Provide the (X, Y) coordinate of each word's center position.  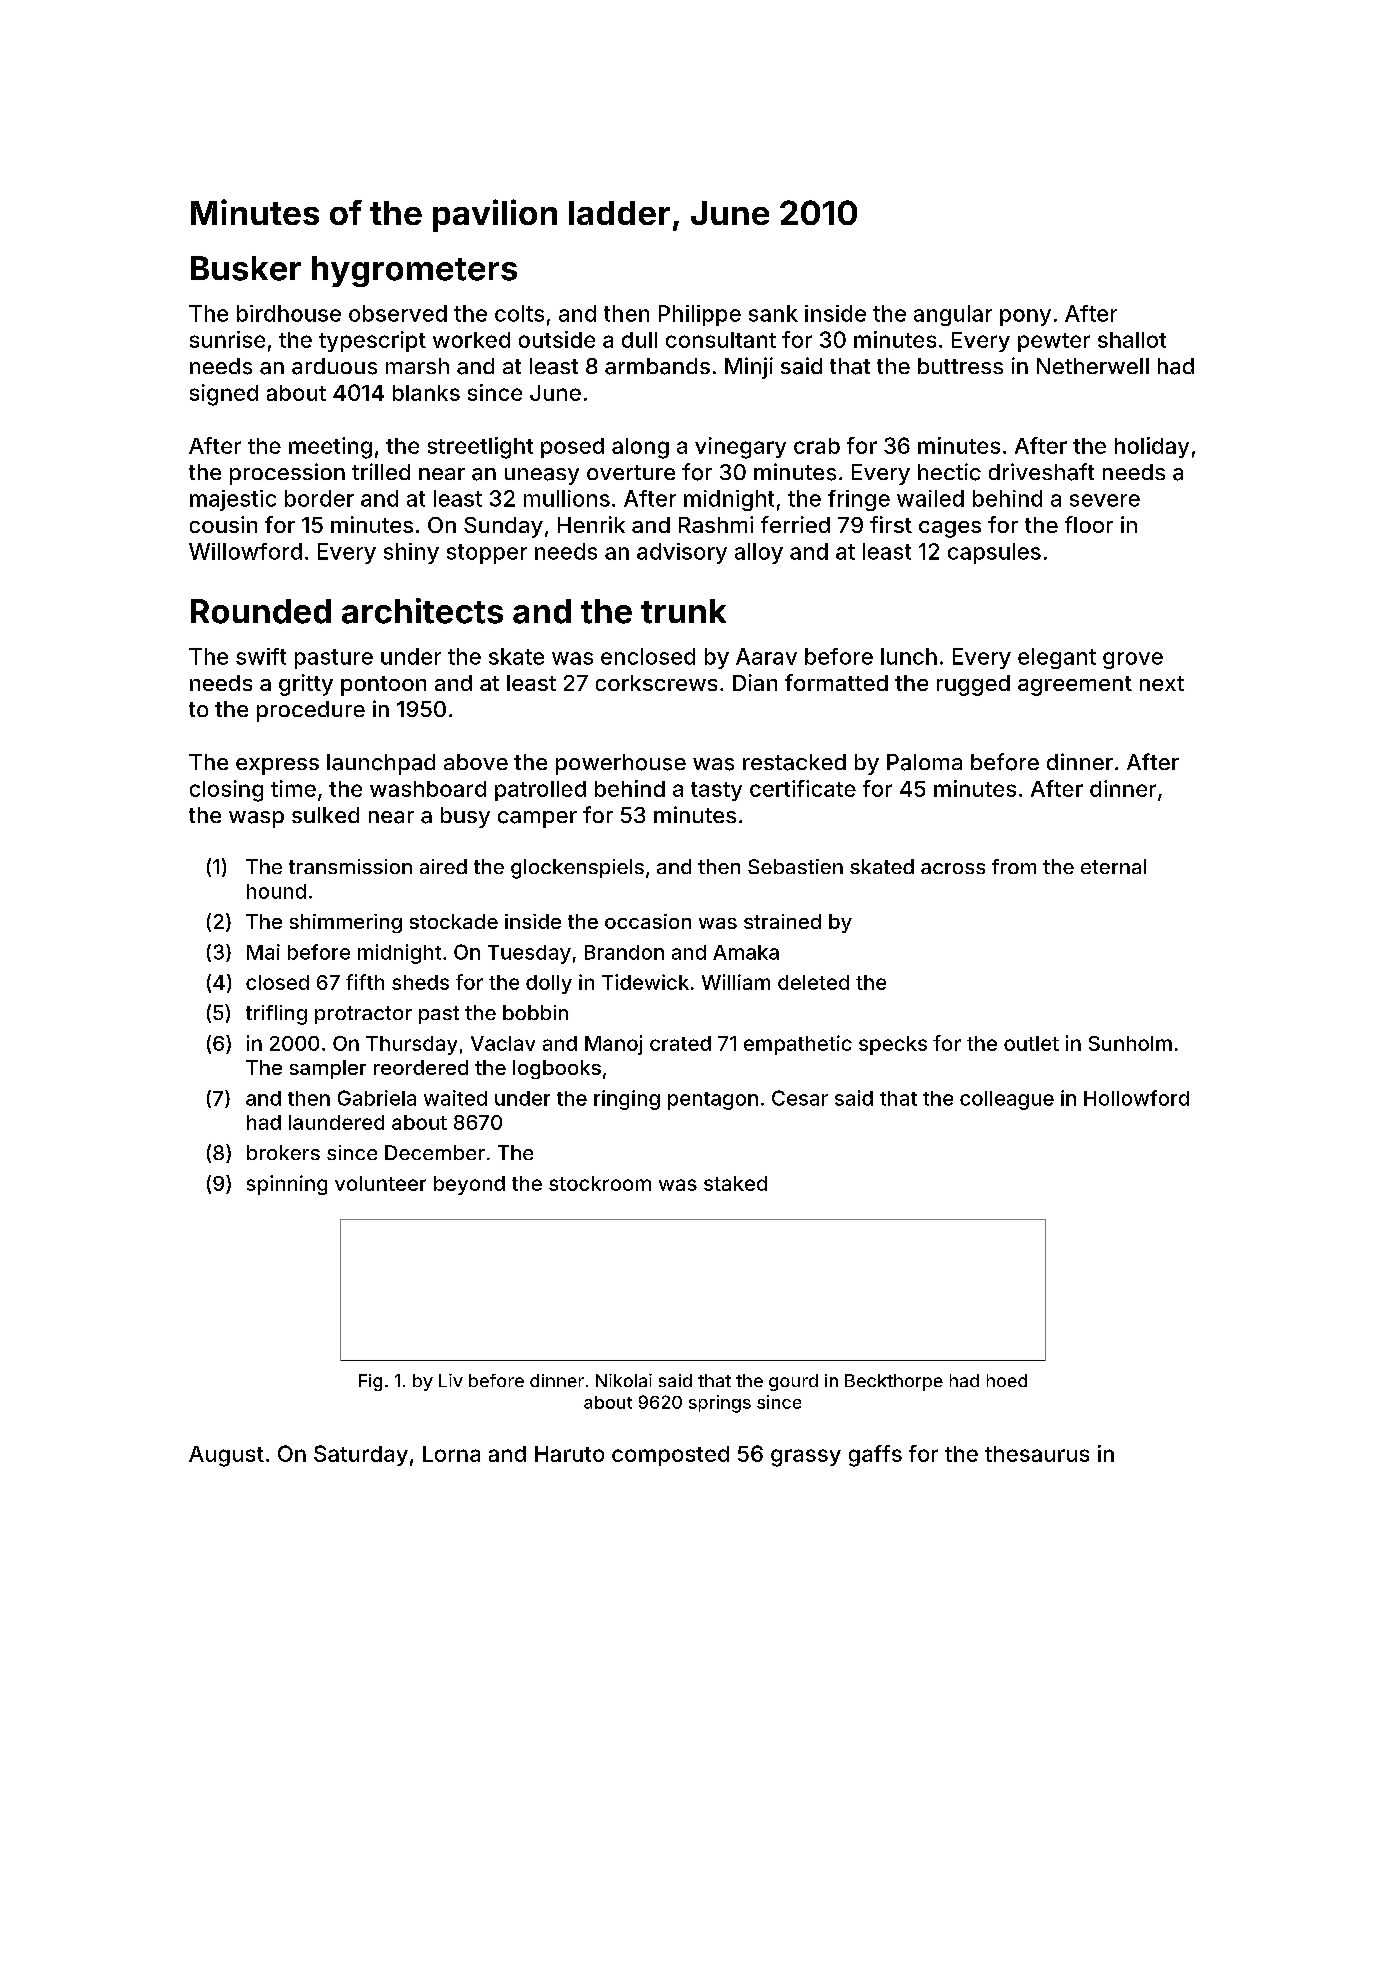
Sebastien (795, 866)
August (226, 1456)
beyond (469, 1185)
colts (519, 313)
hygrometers (414, 271)
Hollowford (1136, 1098)
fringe (859, 500)
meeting (330, 448)
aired (443, 866)
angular (953, 315)
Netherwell (1093, 366)
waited (455, 1098)
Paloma (924, 762)
